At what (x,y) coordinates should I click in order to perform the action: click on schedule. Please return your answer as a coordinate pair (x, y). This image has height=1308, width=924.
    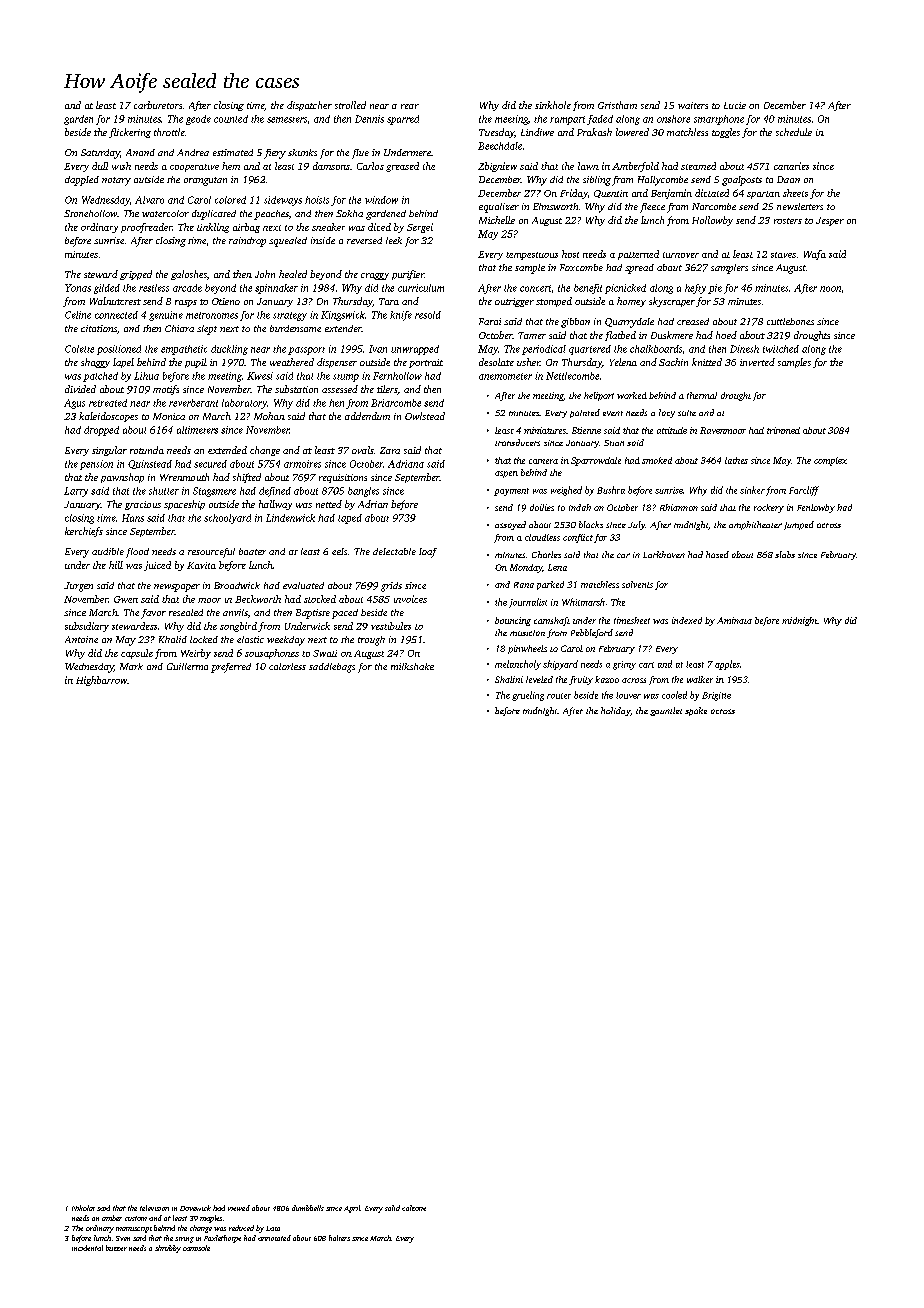
    Looking at the image, I should click on (794, 132).
